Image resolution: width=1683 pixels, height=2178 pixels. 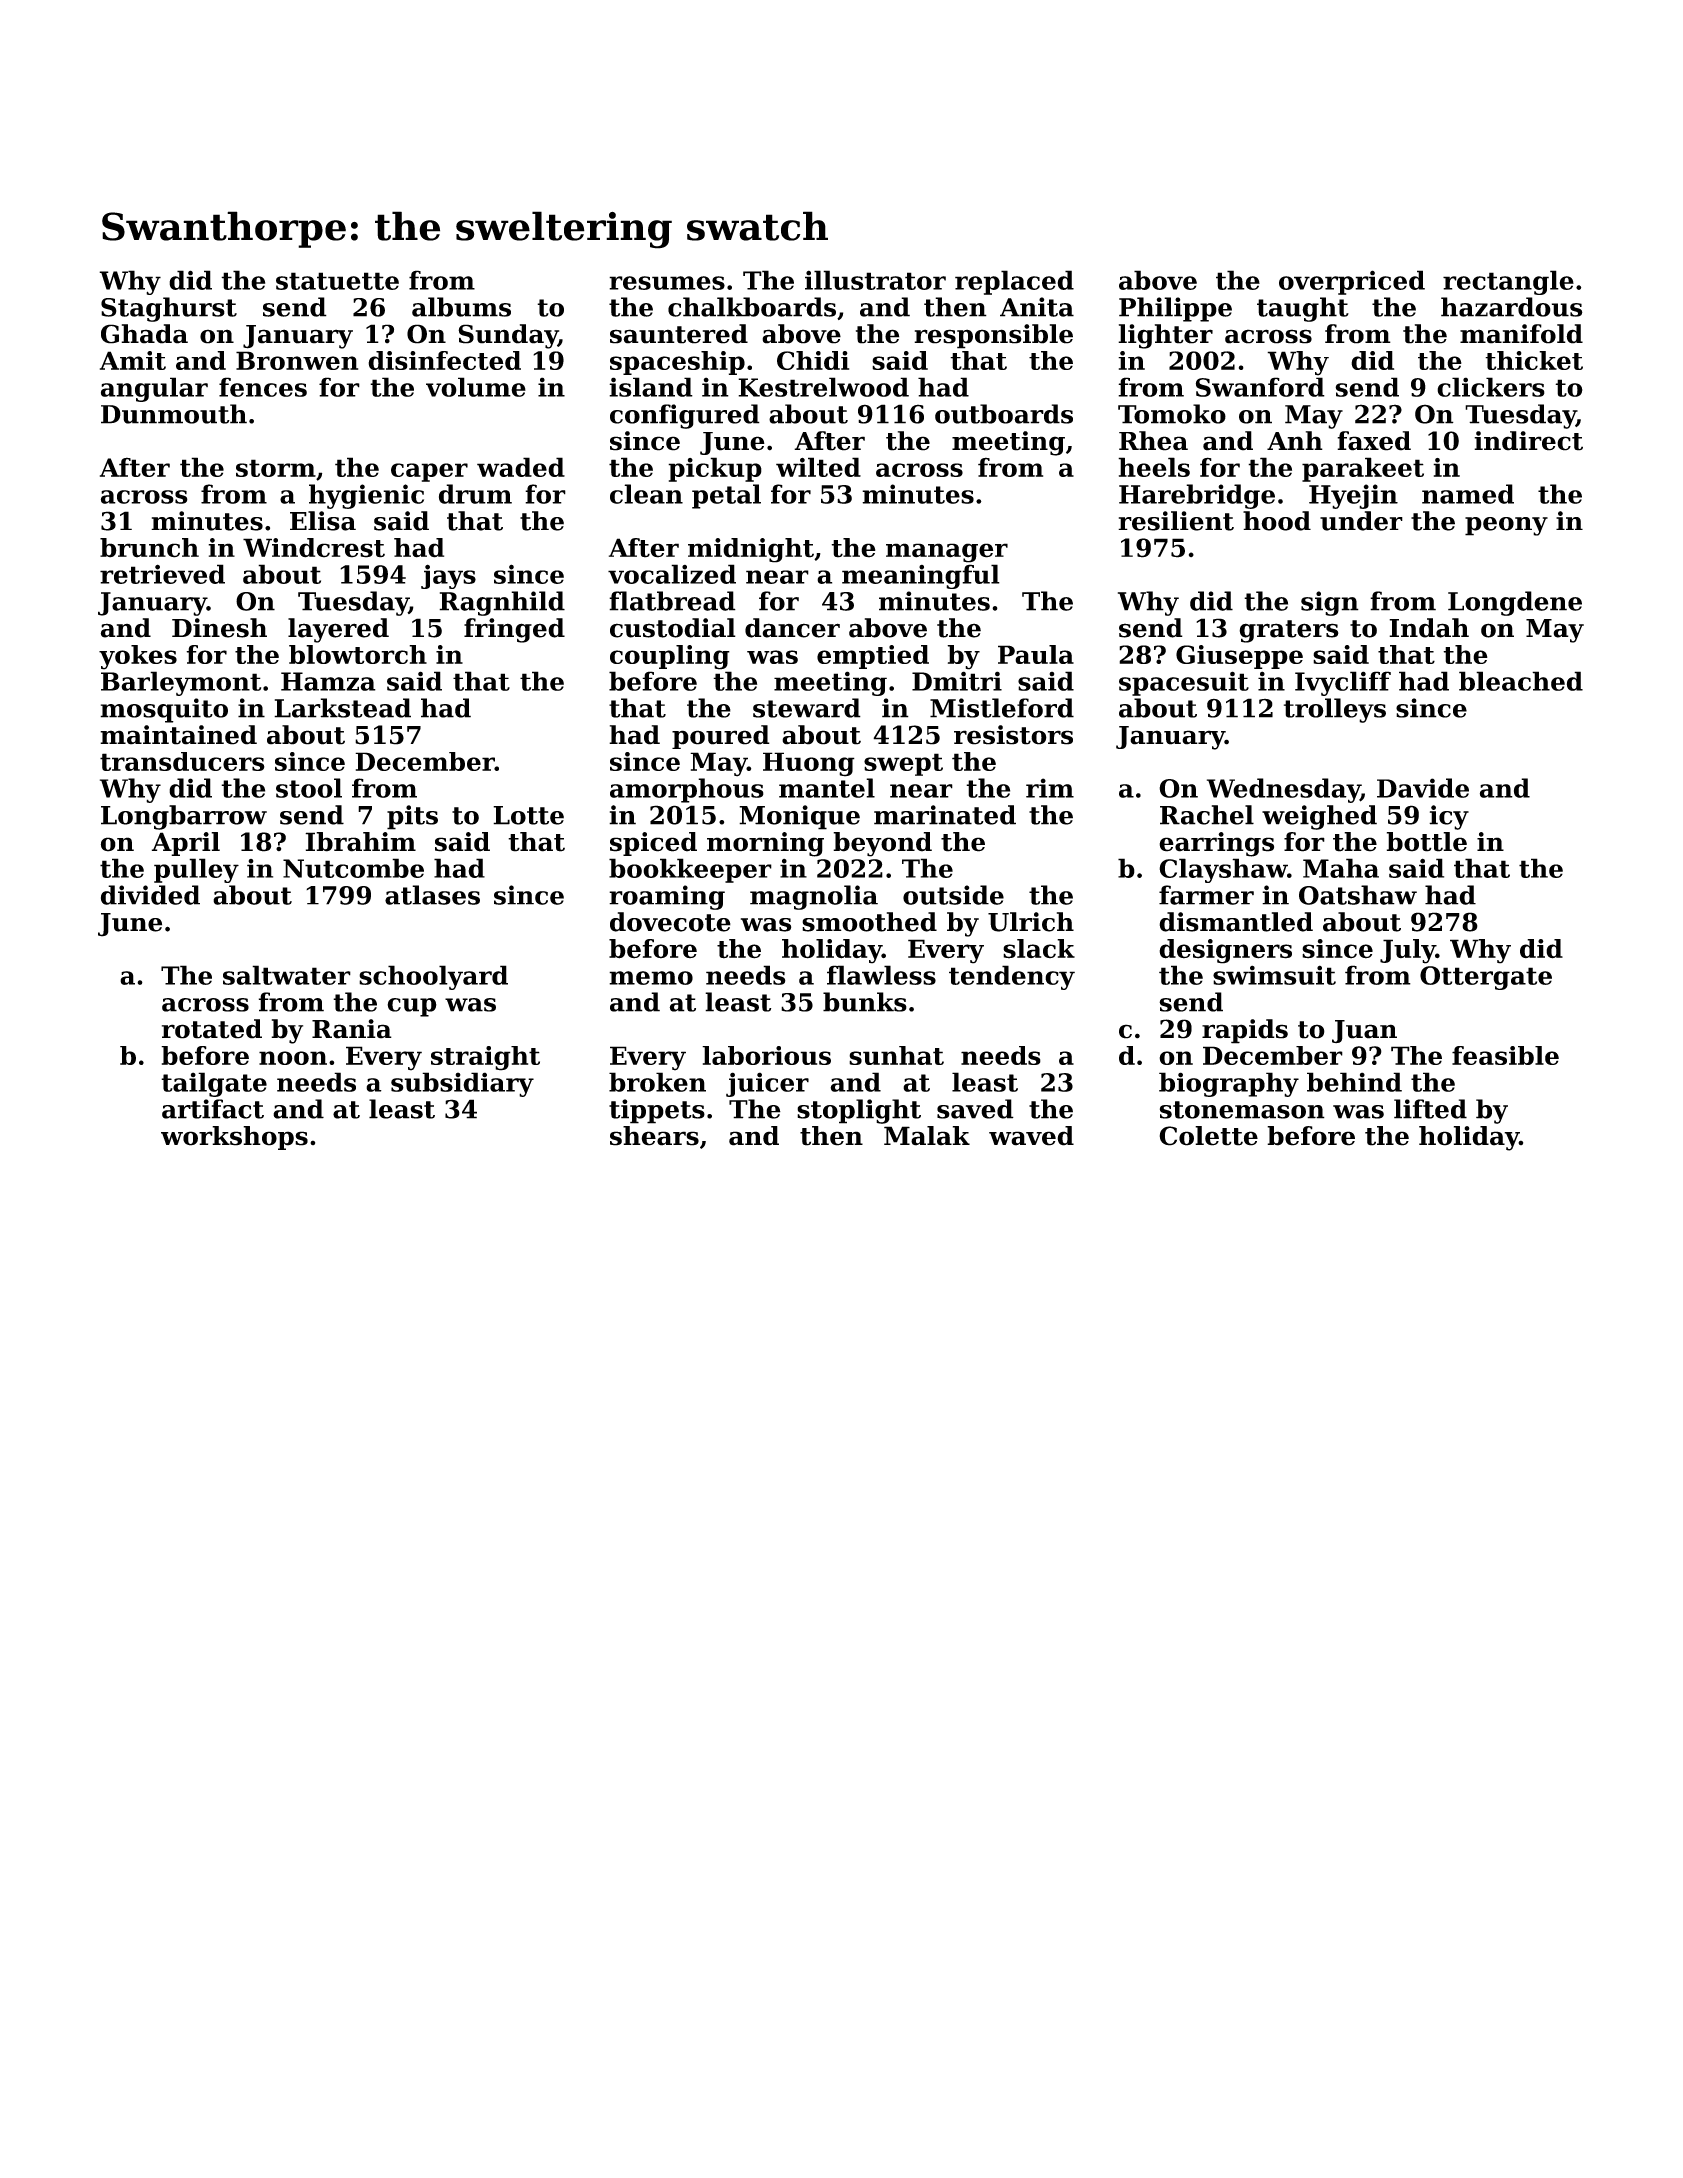 I want to click on lifted, so click(x=1430, y=1109).
